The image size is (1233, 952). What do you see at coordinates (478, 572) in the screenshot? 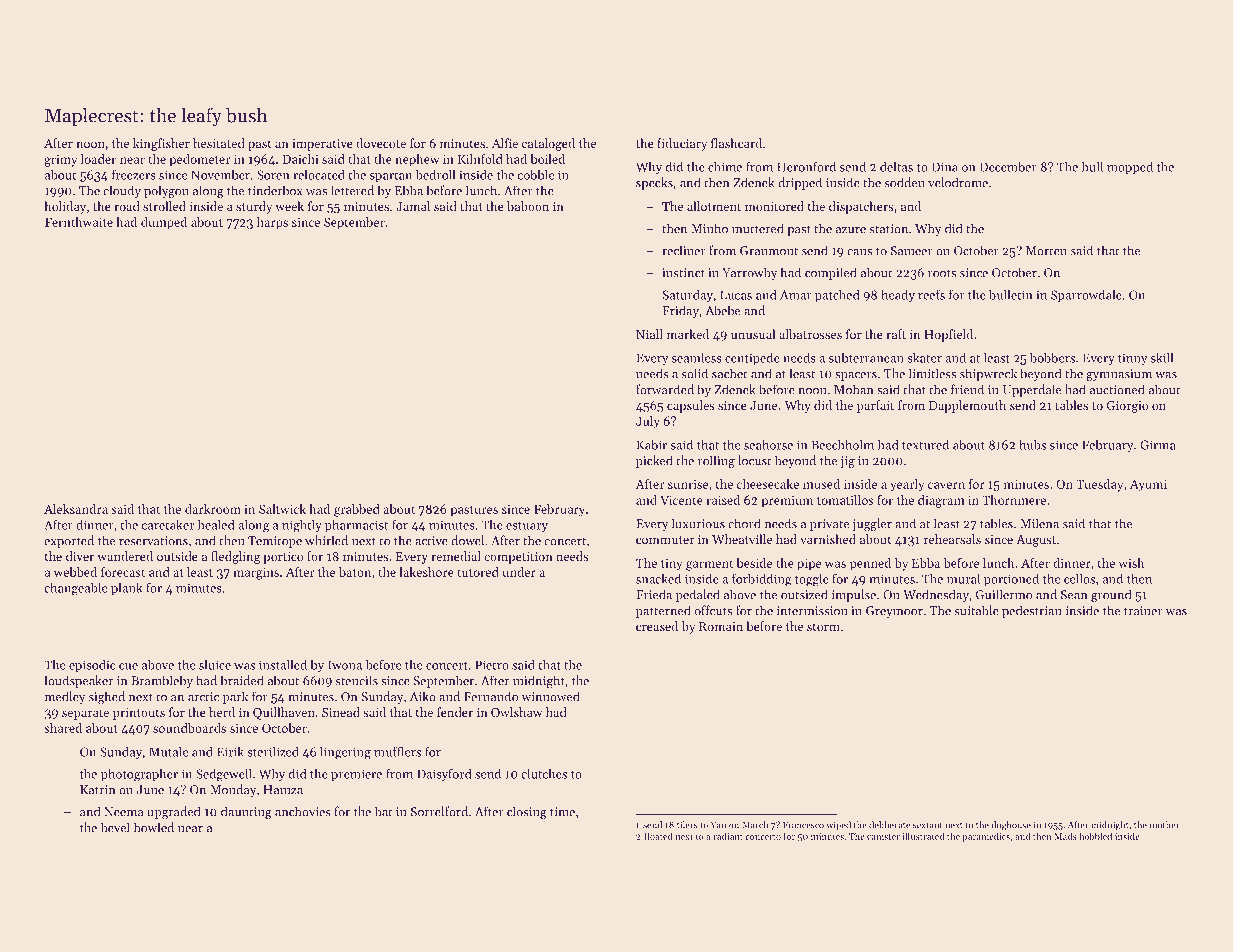
I see `tutored` at bounding box center [478, 572].
